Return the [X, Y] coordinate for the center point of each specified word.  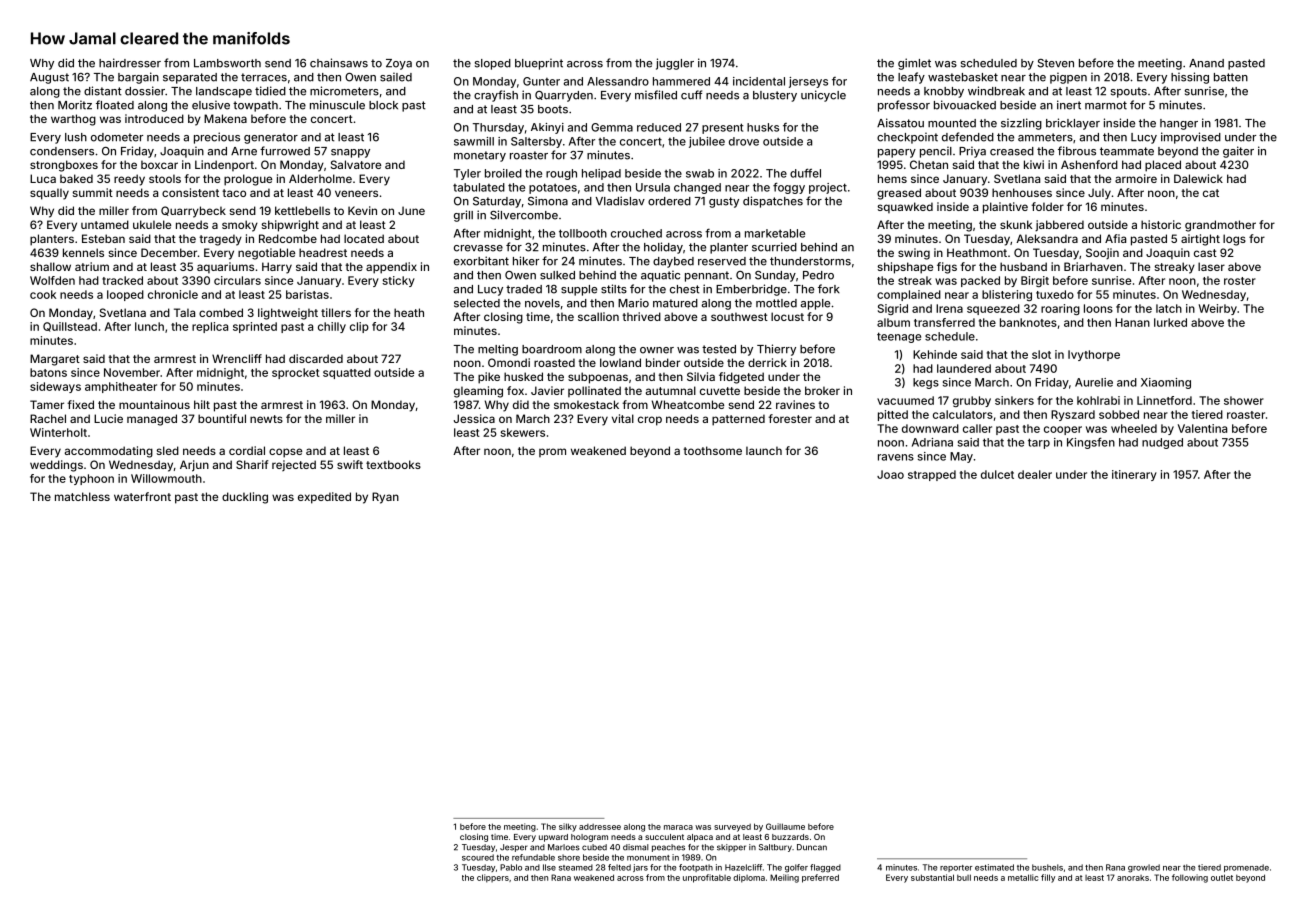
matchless [82, 496]
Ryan [385, 498]
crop [650, 421]
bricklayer [1073, 124]
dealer [1035, 474]
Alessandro [618, 81]
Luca [43, 178]
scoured [478, 857]
